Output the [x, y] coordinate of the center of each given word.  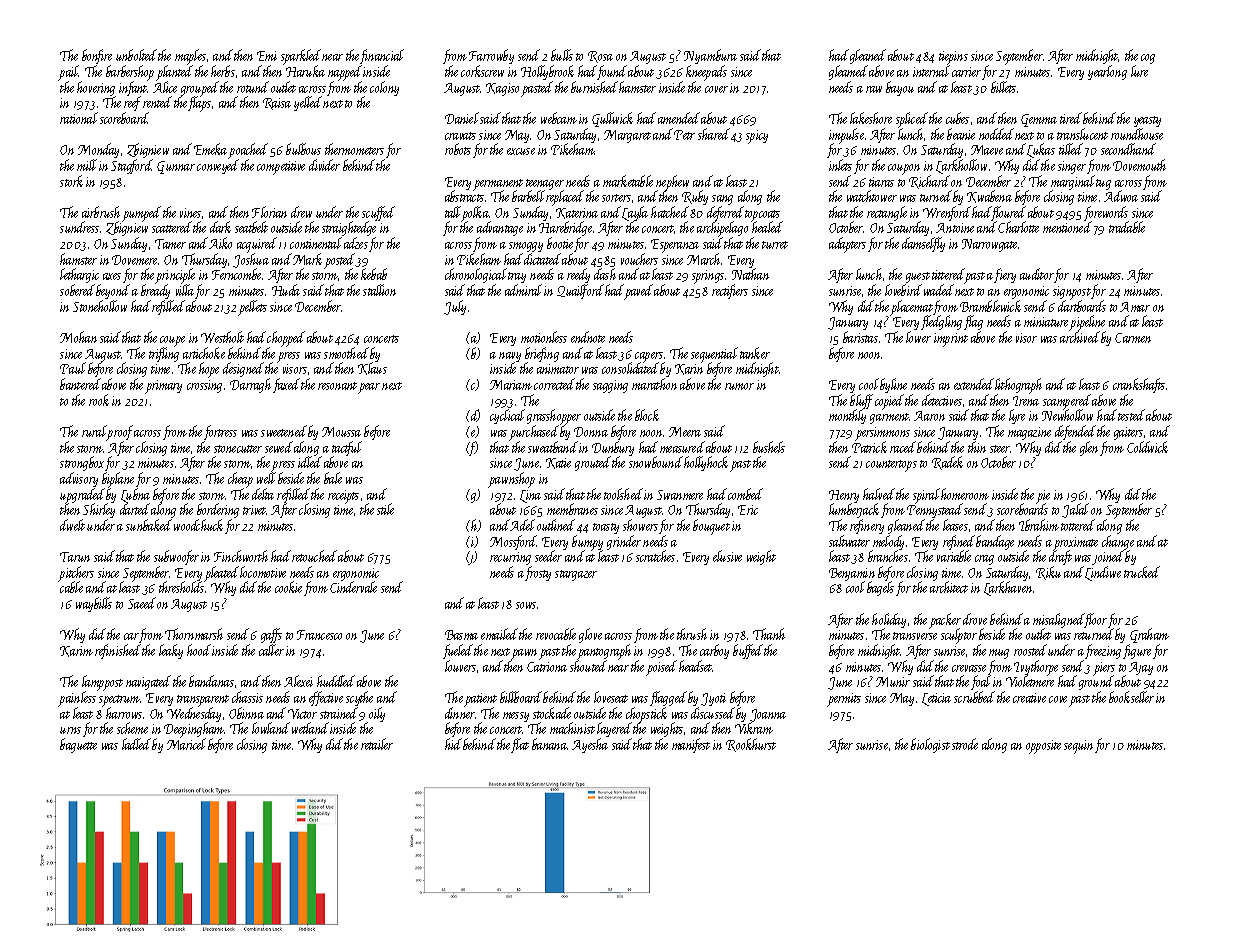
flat [520, 745]
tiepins [953, 58]
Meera [685, 432]
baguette [78, 745]
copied [889, 402]
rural [94, 431]
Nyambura [710, 56]
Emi [267, 56]
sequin [1078, 747]
